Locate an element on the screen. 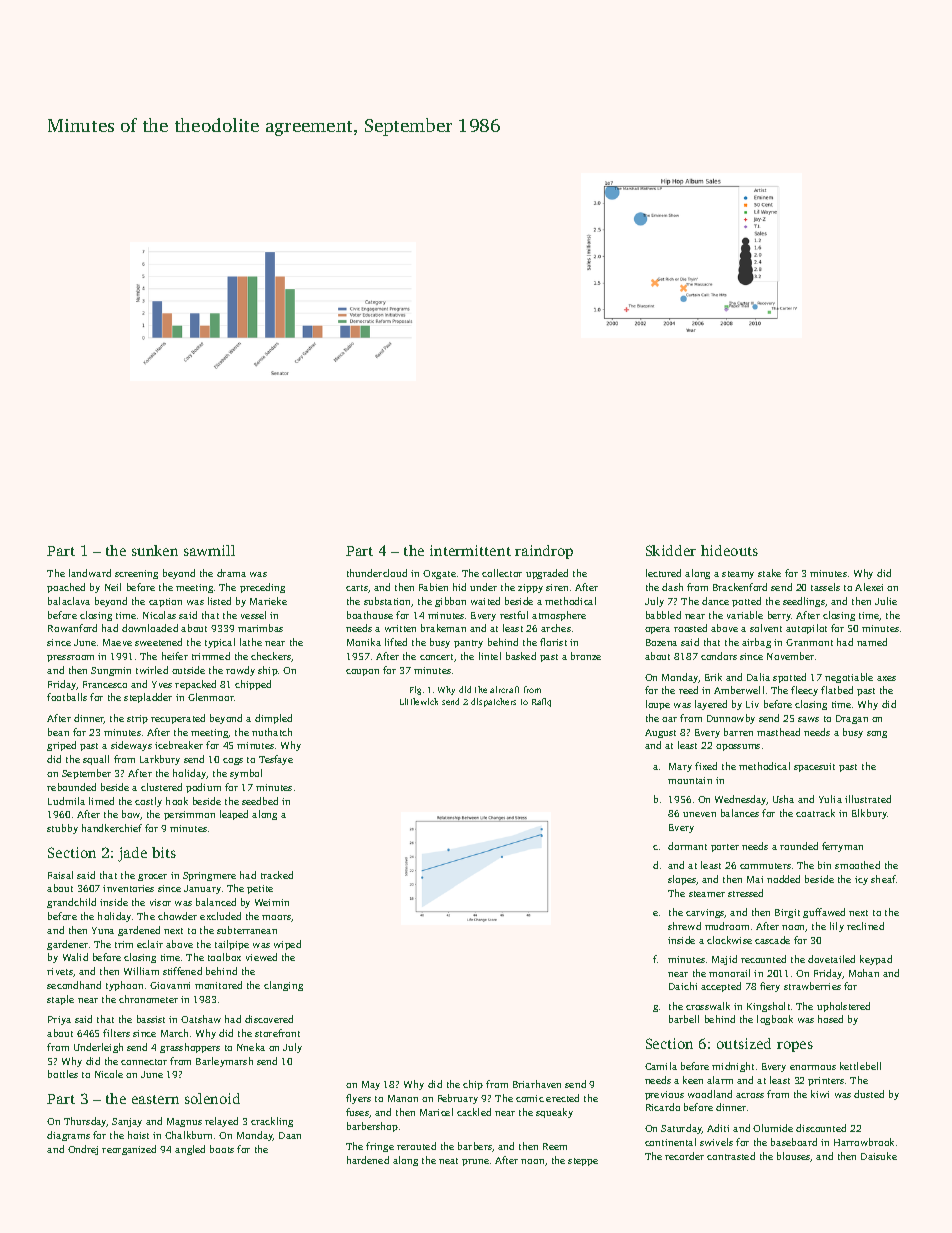 This screenshot has width=952, height=1233. barbell is located at coordinates (684, 1019).
